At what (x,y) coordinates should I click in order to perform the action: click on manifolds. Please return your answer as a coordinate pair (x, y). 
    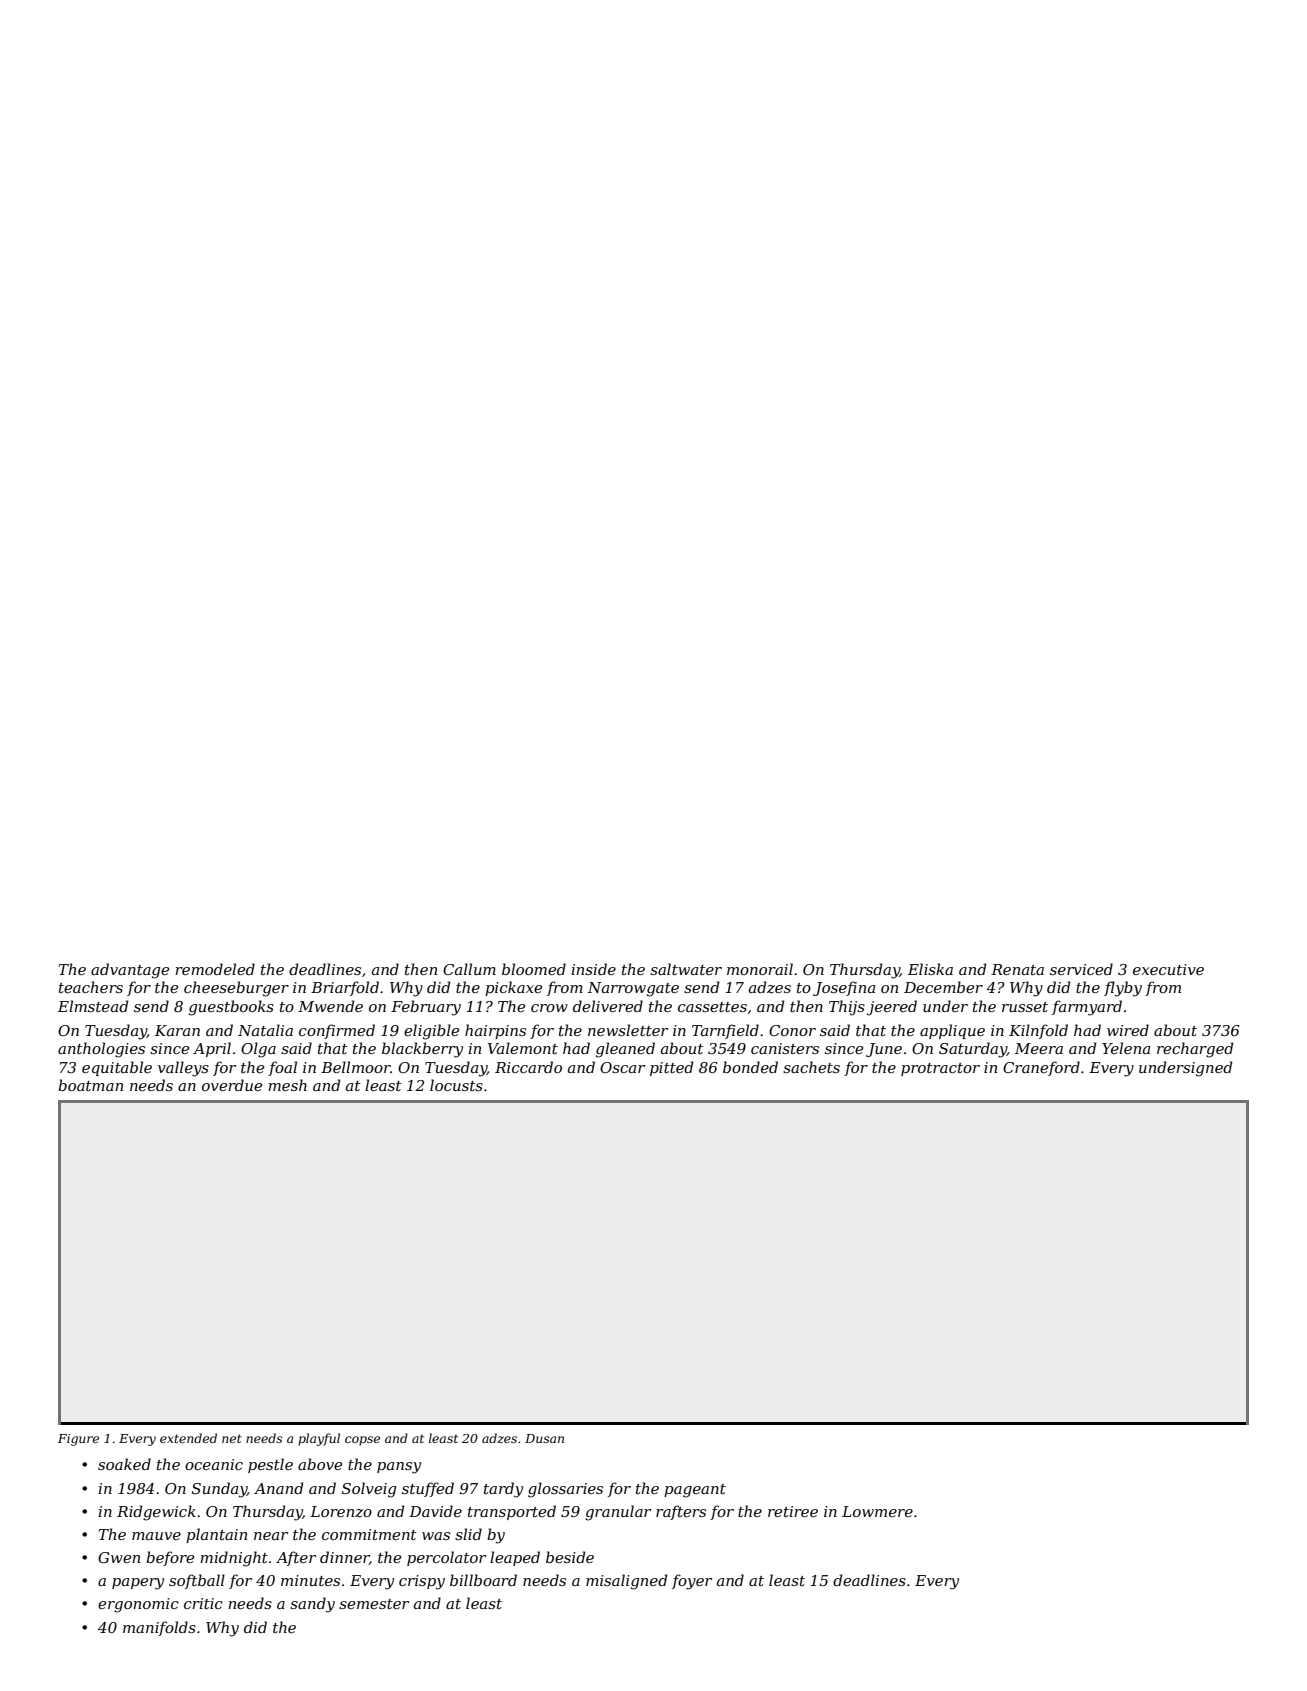
    Looking at the image, I should click on (159, 1628).
